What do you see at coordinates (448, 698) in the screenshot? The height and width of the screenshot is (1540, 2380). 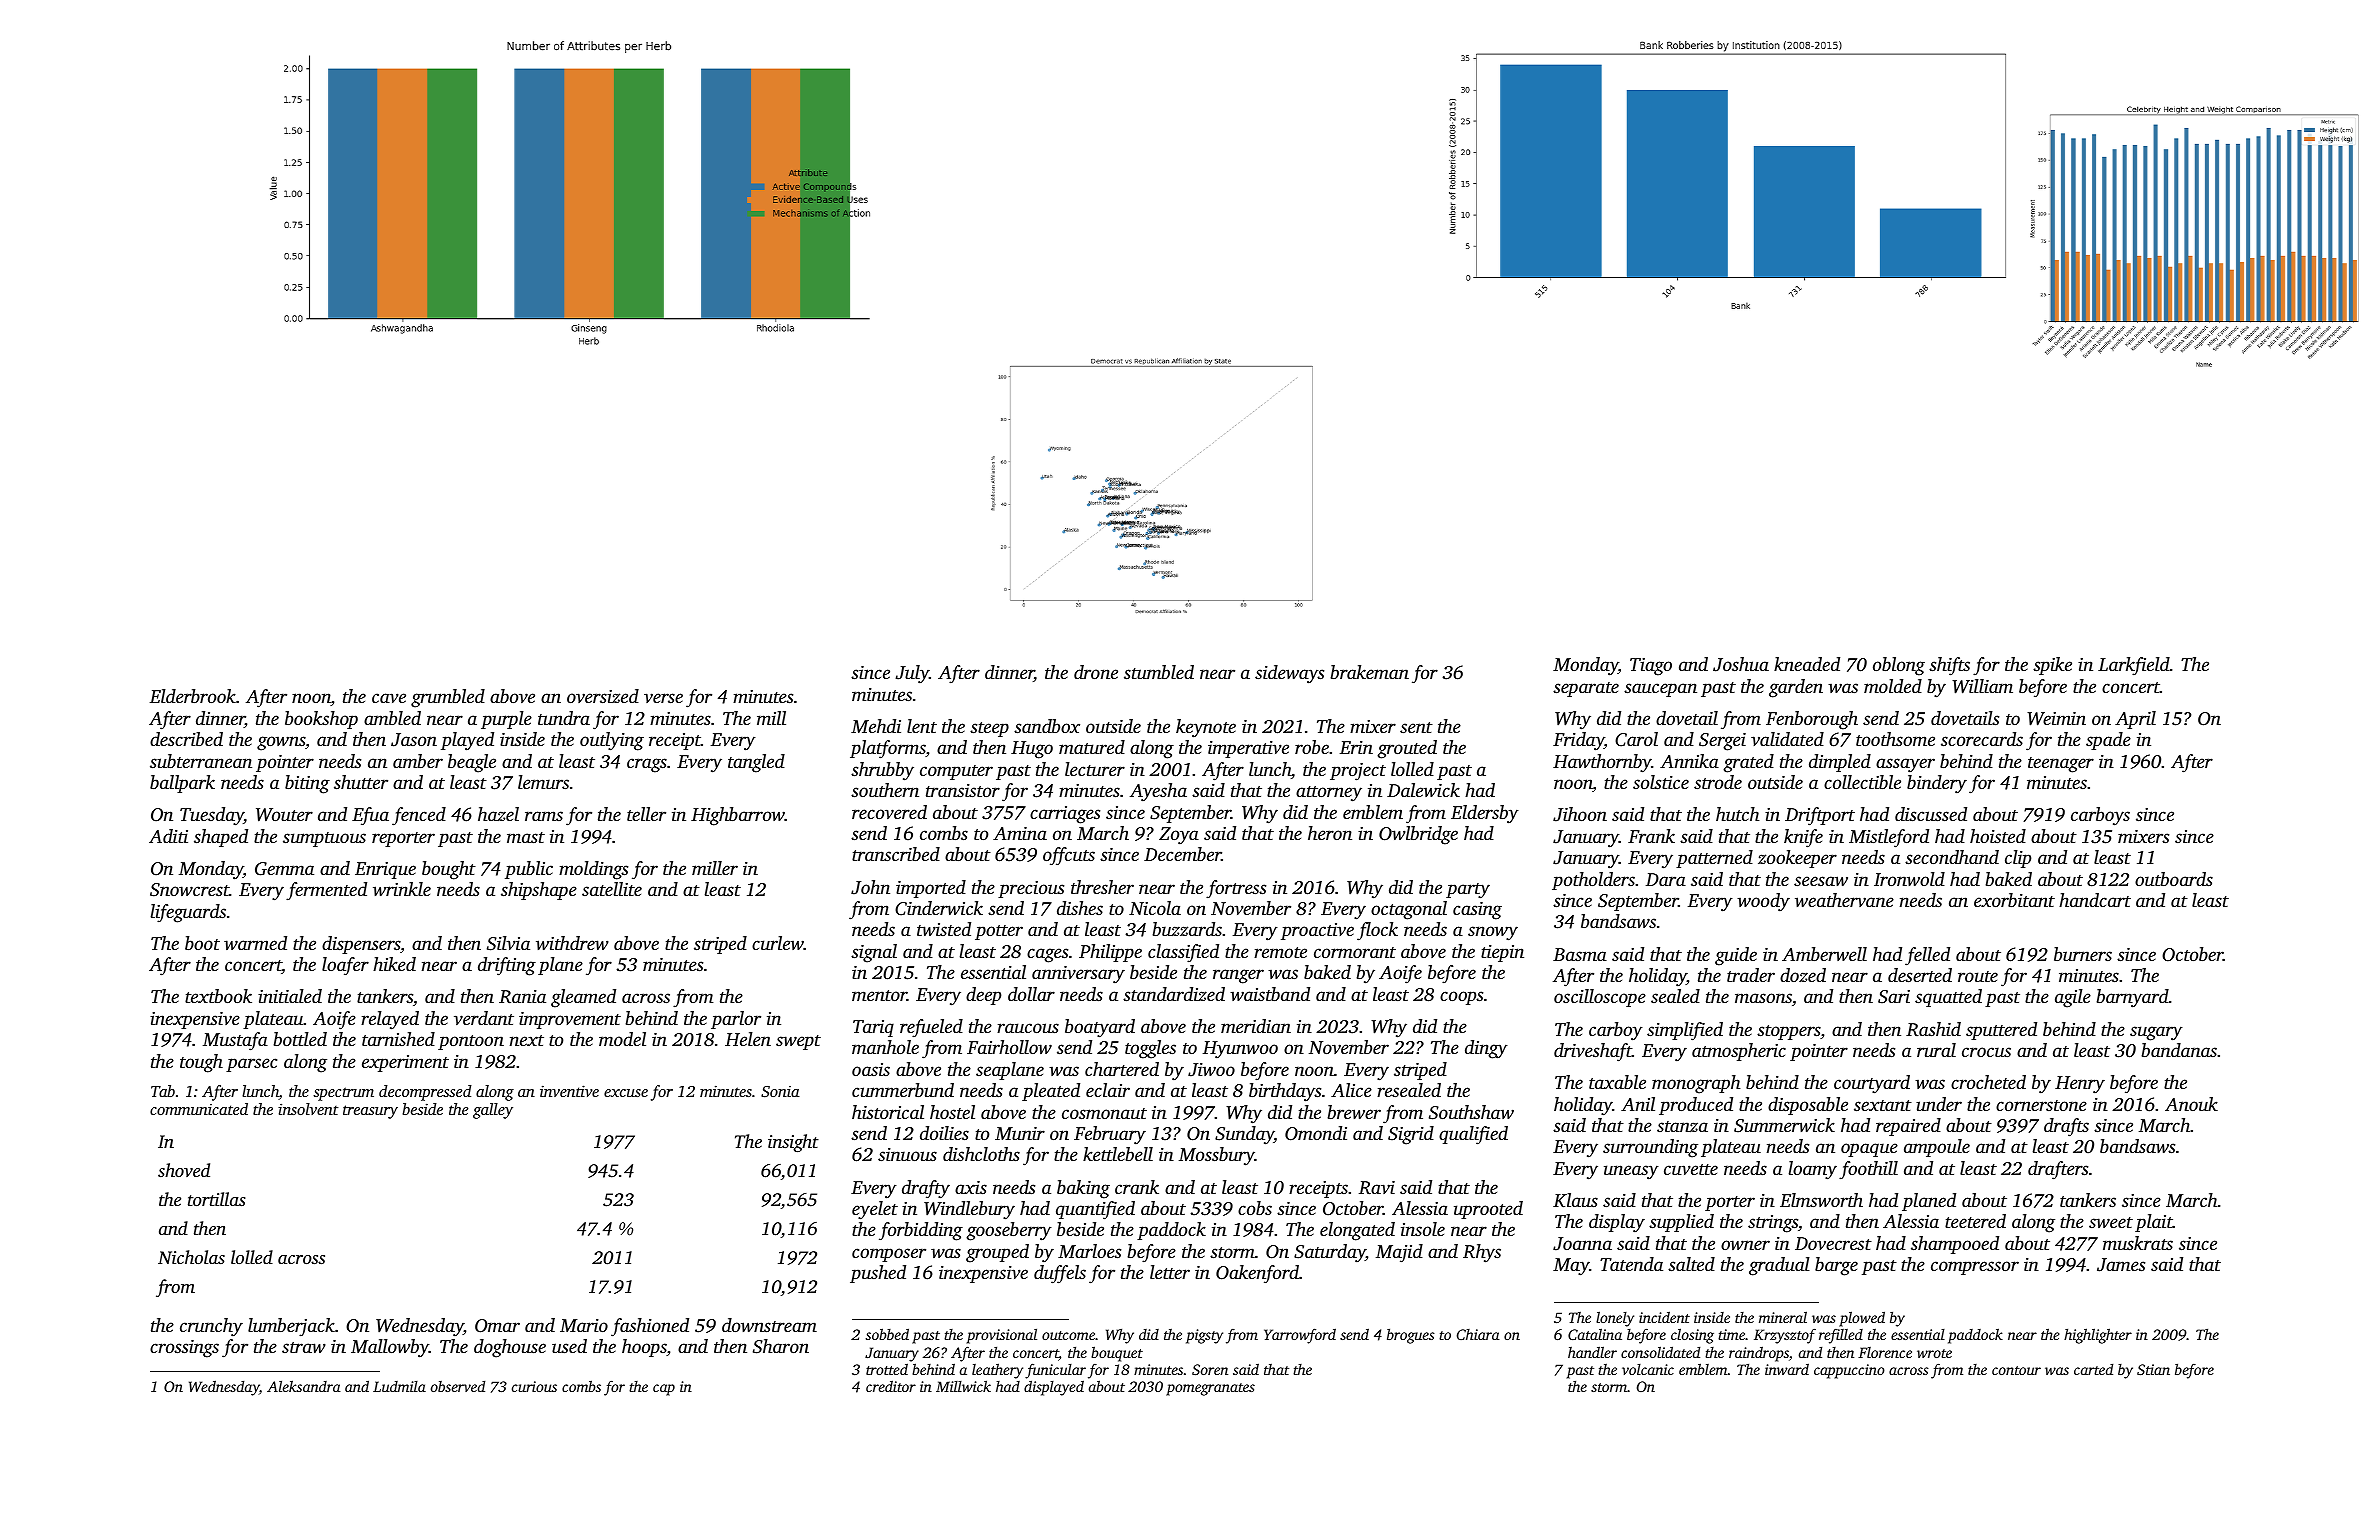 I see `grumbled` at bounding box center [448, 698].
